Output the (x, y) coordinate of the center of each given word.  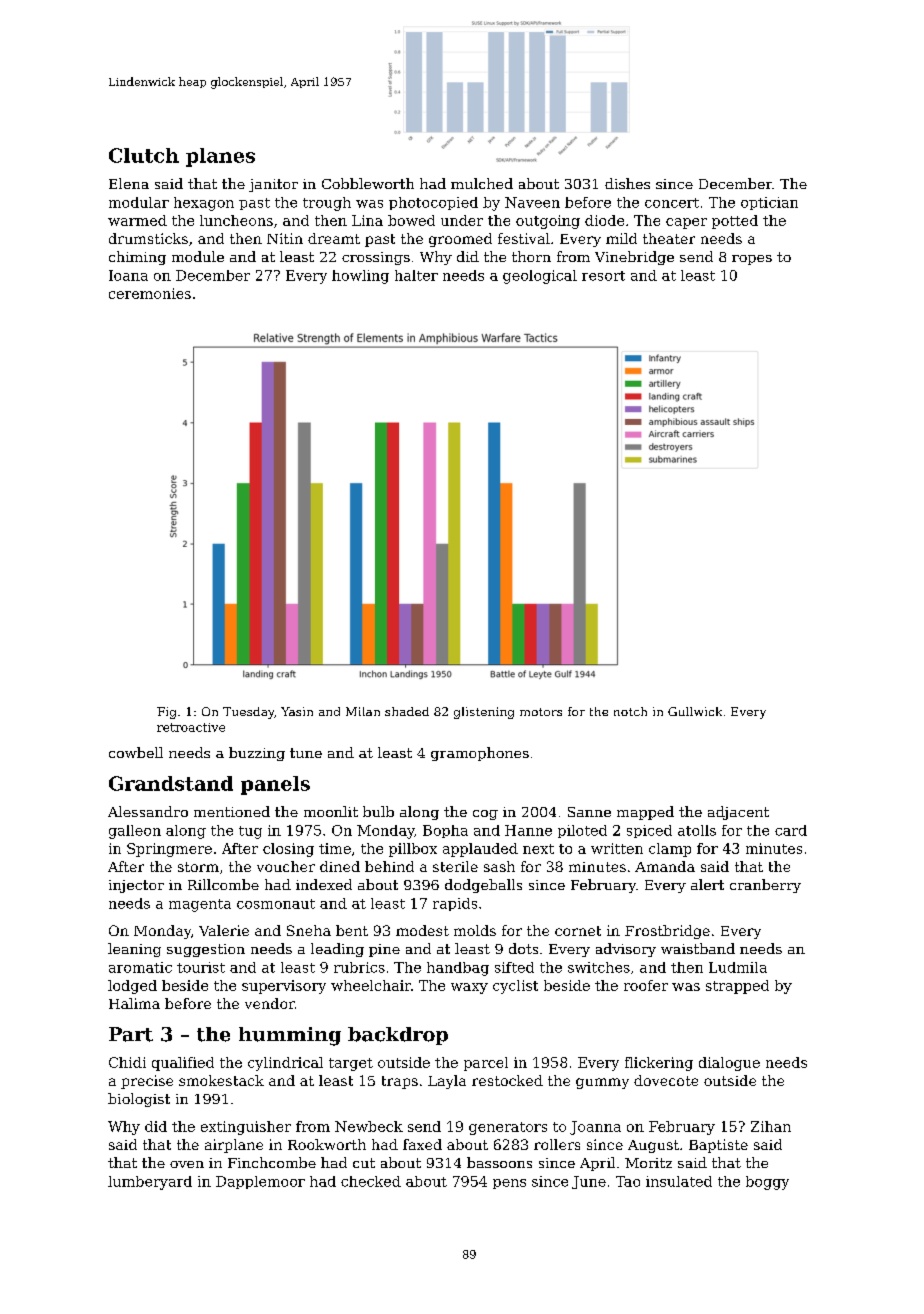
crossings (376, 258)
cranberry (765, 886)
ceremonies (150, 293)
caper (686, 223)
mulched (482, 183)
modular (139, 202)
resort (603, 276)
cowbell (136, 752)
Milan (363, 711)
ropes (752, 260)
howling (360, 277)
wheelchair (371, 985)
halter (416, 275)
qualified (183, 1064)
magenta (200, 905)
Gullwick (695, 711)
